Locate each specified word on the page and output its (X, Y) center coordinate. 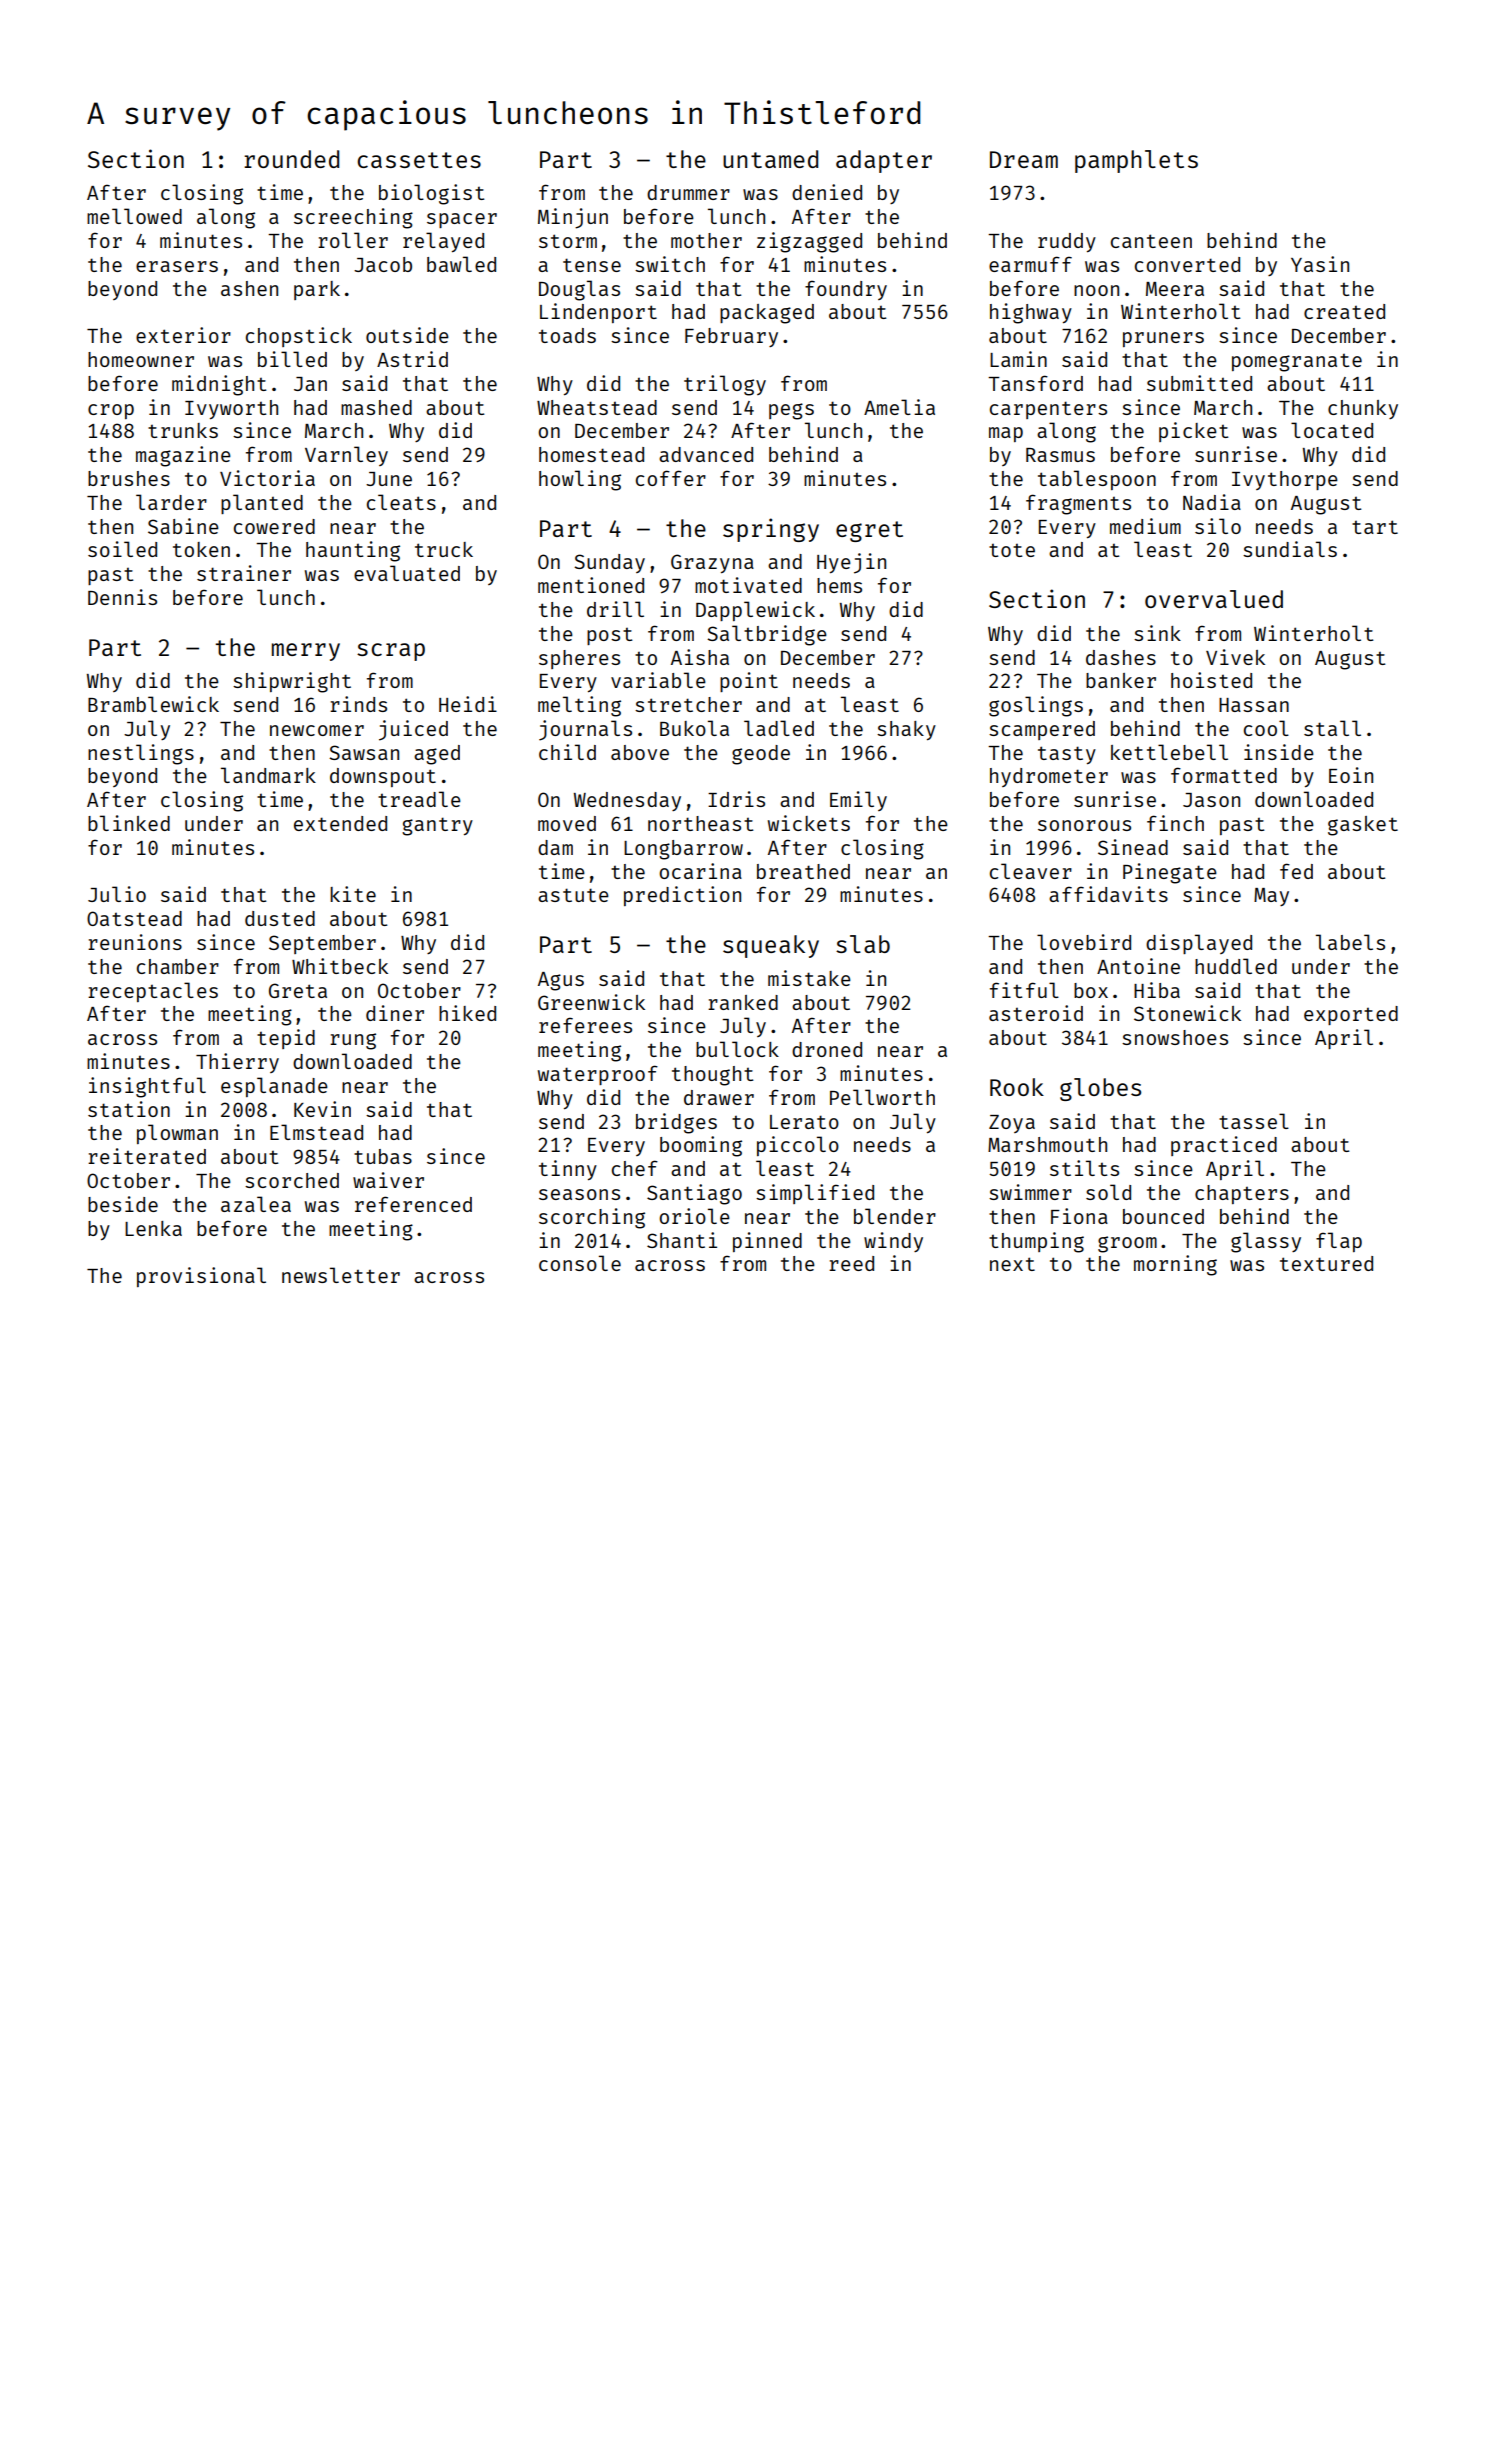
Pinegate (1170, 873)
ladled (779, 728)
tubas (383, 1156)
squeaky (771, 946)
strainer (244, 573)
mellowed (134, 216)
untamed (770, 159)
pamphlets (1136, 161)
